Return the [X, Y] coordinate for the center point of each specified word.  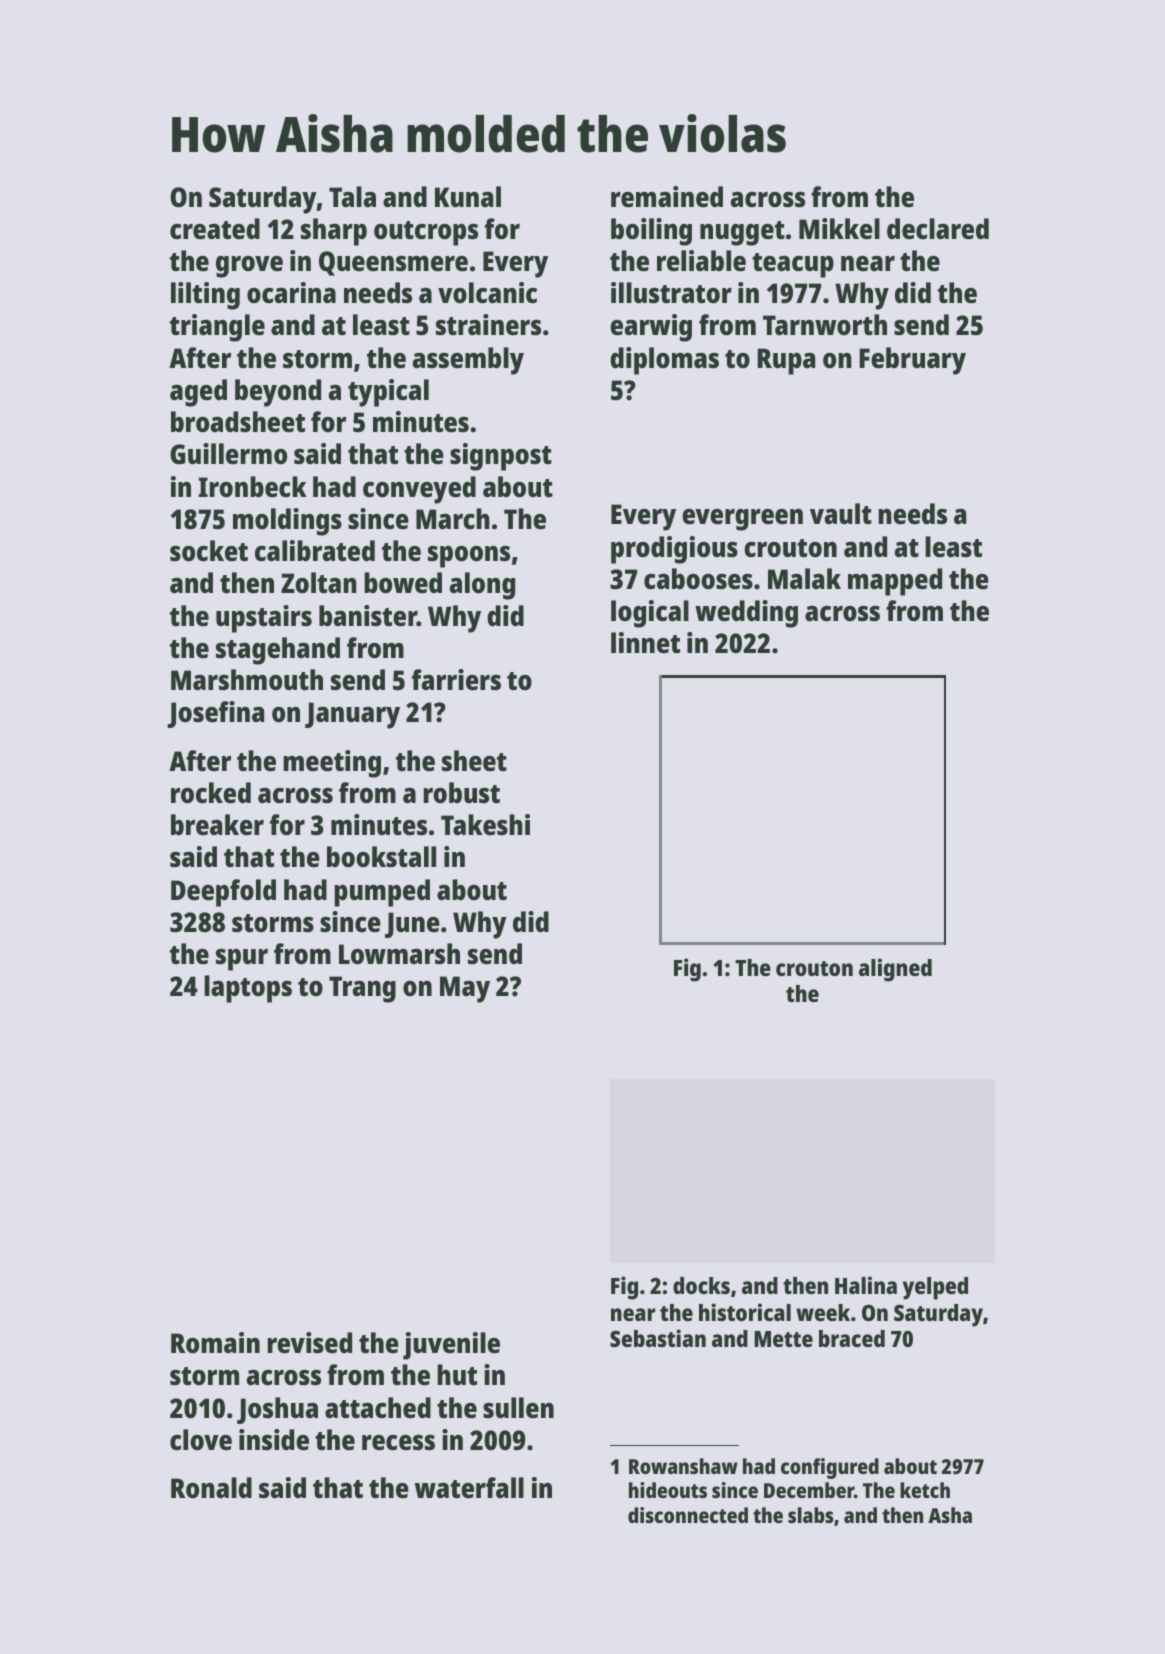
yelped [935, 1288]
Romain [215, 1342]
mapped [895, 582]
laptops [248, 989]
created [215, 228]
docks [701, 1285]
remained [667, 196]
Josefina [215, 714]
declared [938, 229]
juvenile [451, 1346]
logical [650, 614]
